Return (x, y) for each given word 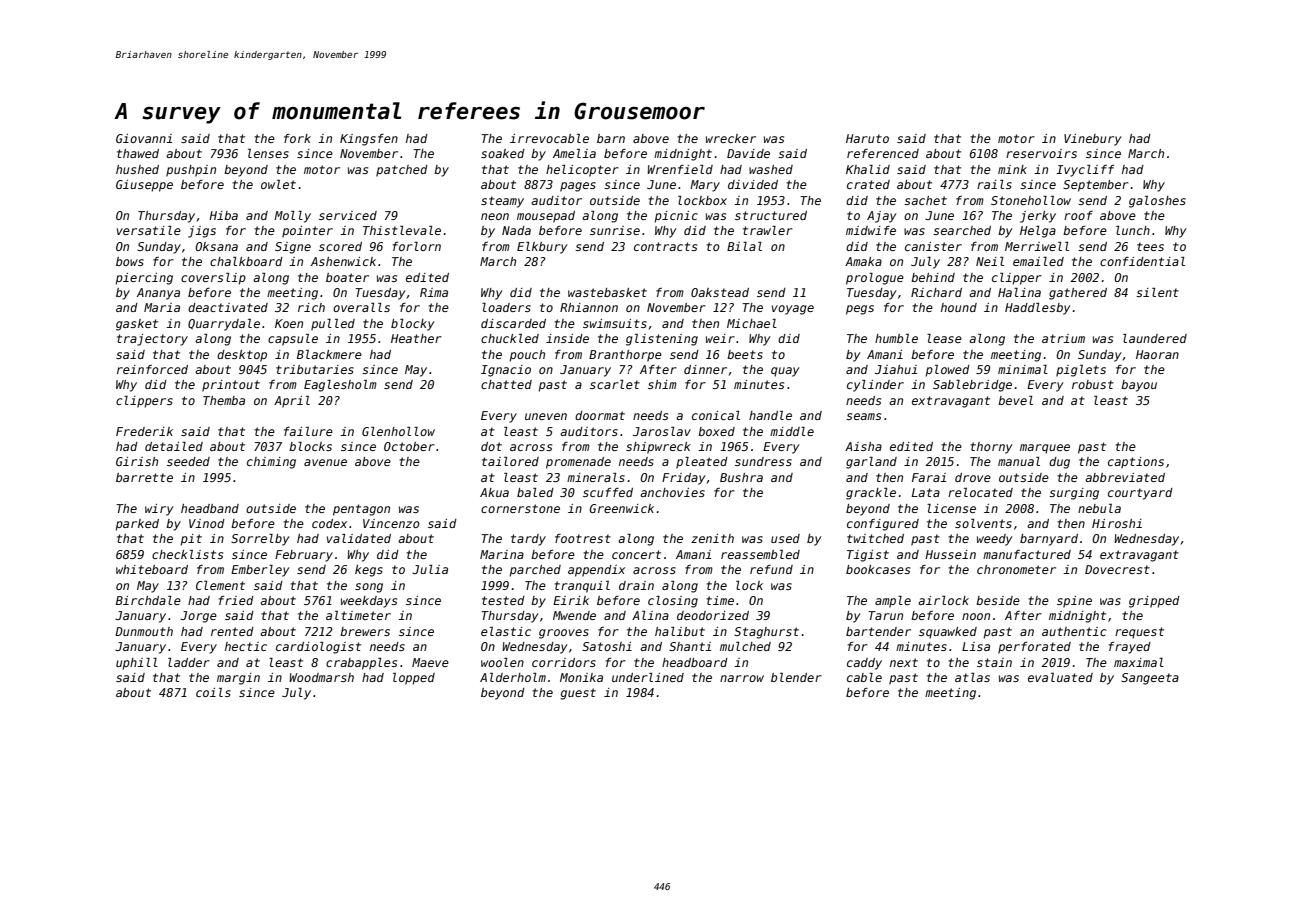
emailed (1038, 261)
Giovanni (144, 138)
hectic (246, 646)
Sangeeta (1150, 679)
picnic (676, 217)
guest (578, 694)
